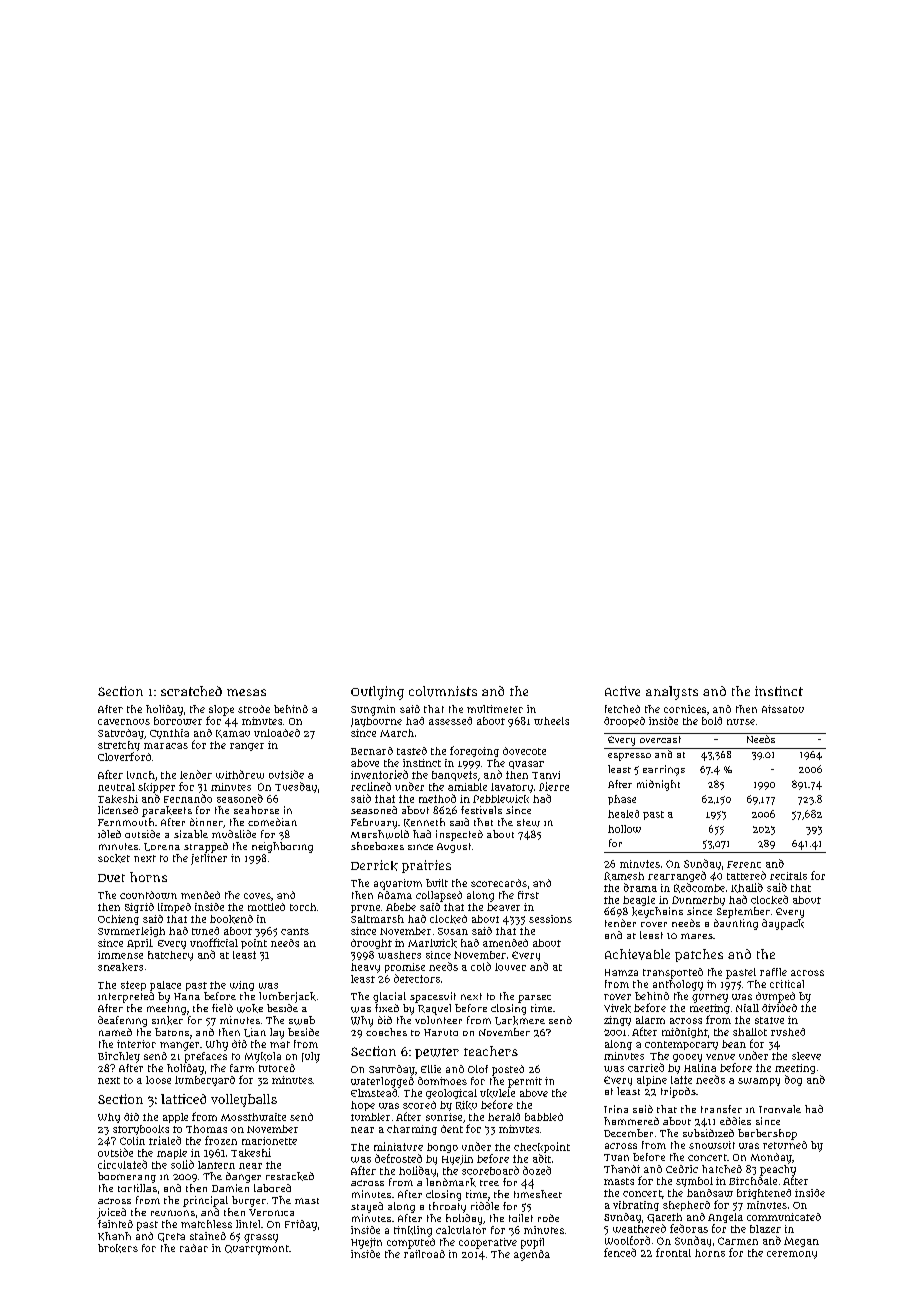 This screenshot has height=1308, width=924. What do you see at coordinates (115, 1032) in the screenshot?
I see `named` at bounding box center [115, 1032].
